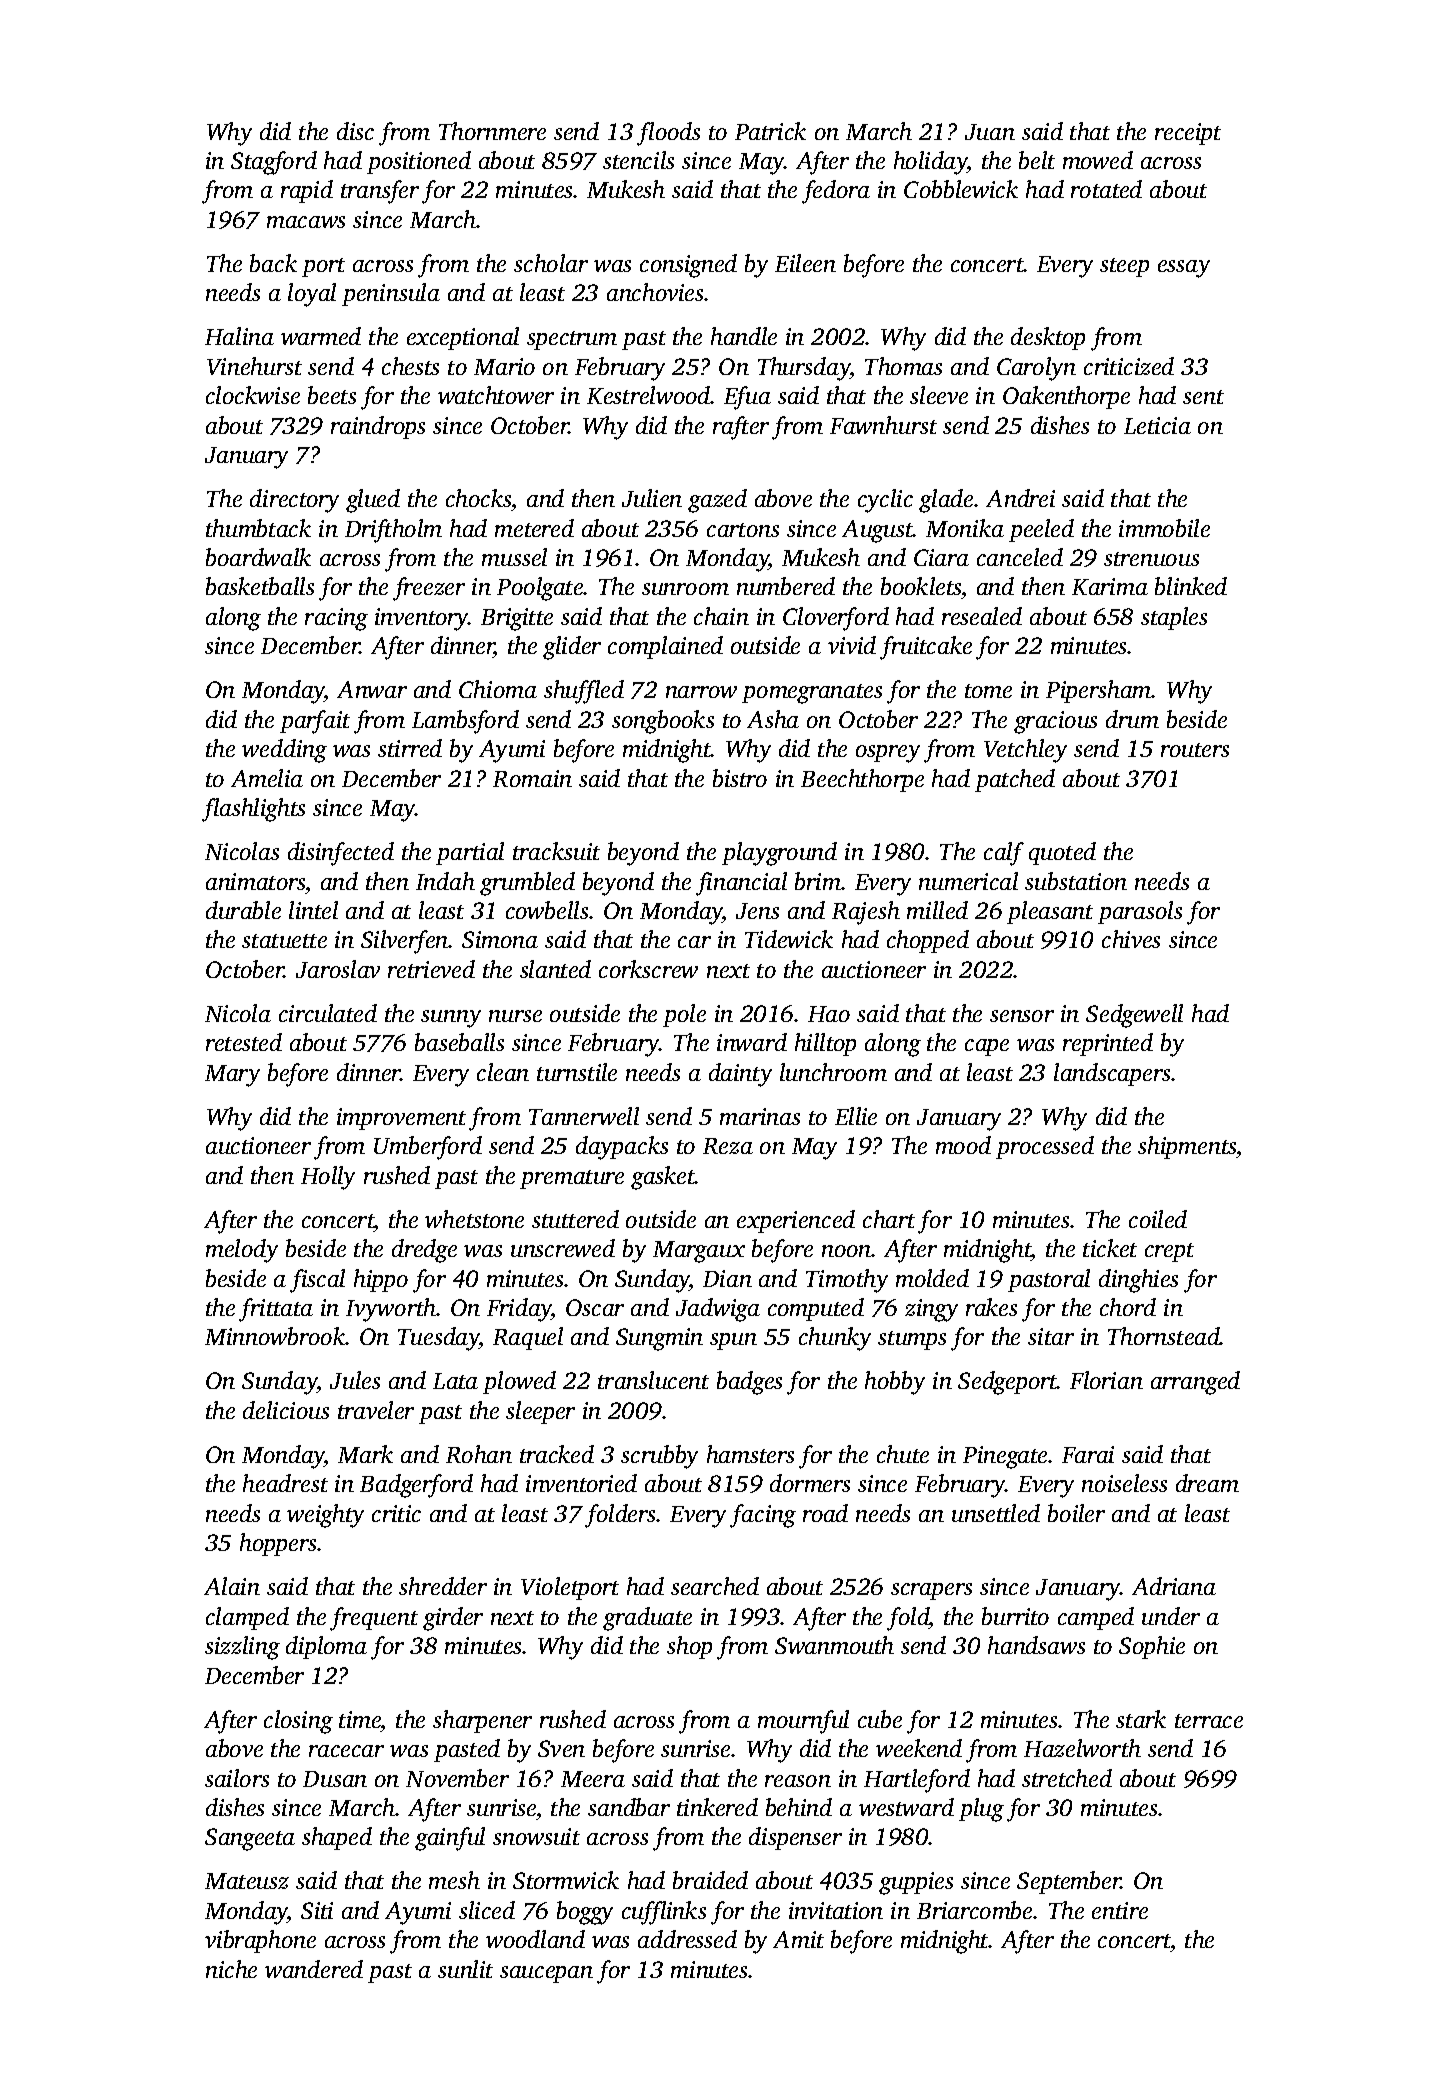 The image size is (1450, 2100). I want to click on Meera, so click(593, 1779).
